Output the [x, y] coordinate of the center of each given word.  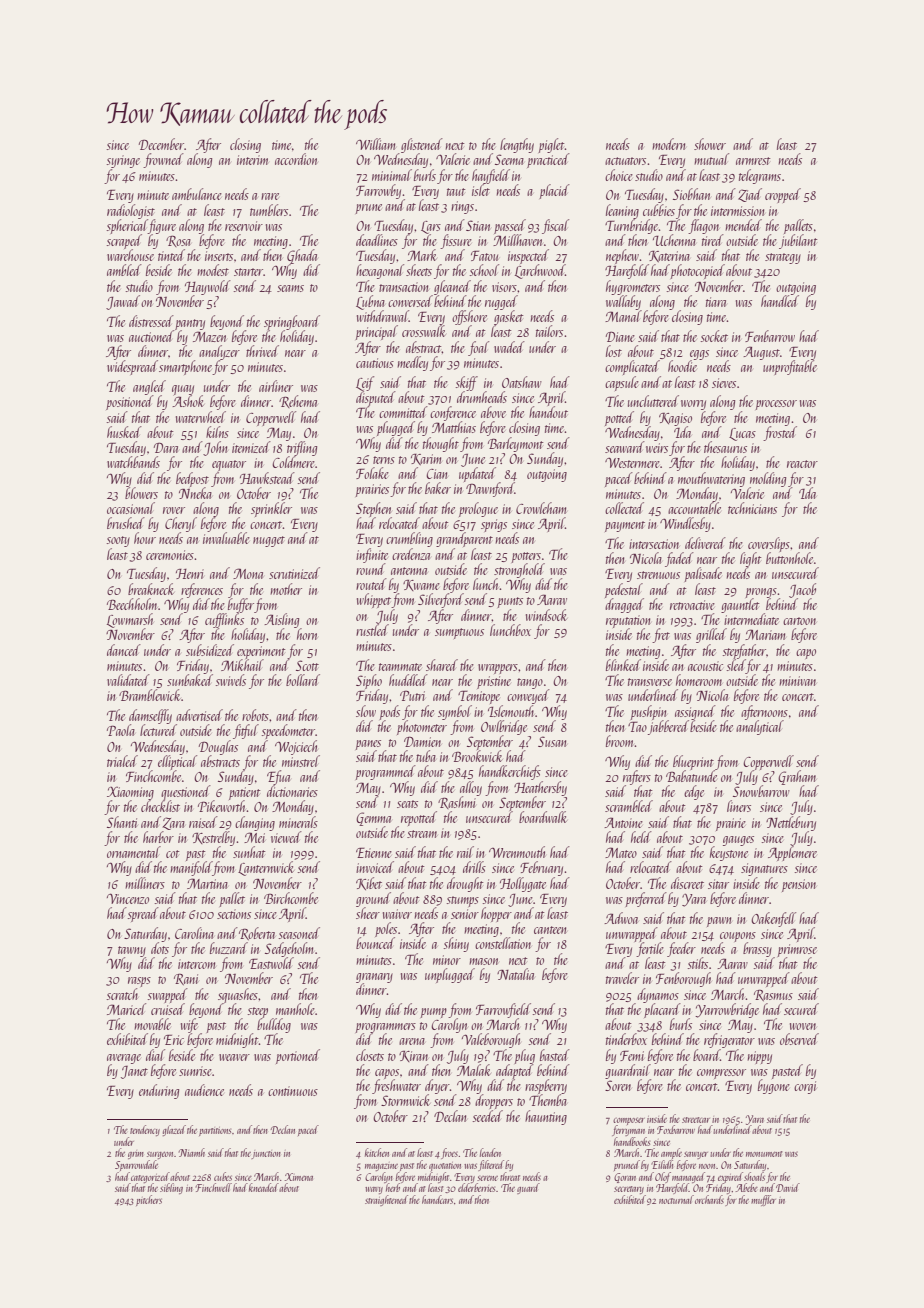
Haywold [208, 287]
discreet [687, 883]
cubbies [659, 210]
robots [255, 715]
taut [456, 192]
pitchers [149, 1200]
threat [510, 1176]
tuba [426, 756]
